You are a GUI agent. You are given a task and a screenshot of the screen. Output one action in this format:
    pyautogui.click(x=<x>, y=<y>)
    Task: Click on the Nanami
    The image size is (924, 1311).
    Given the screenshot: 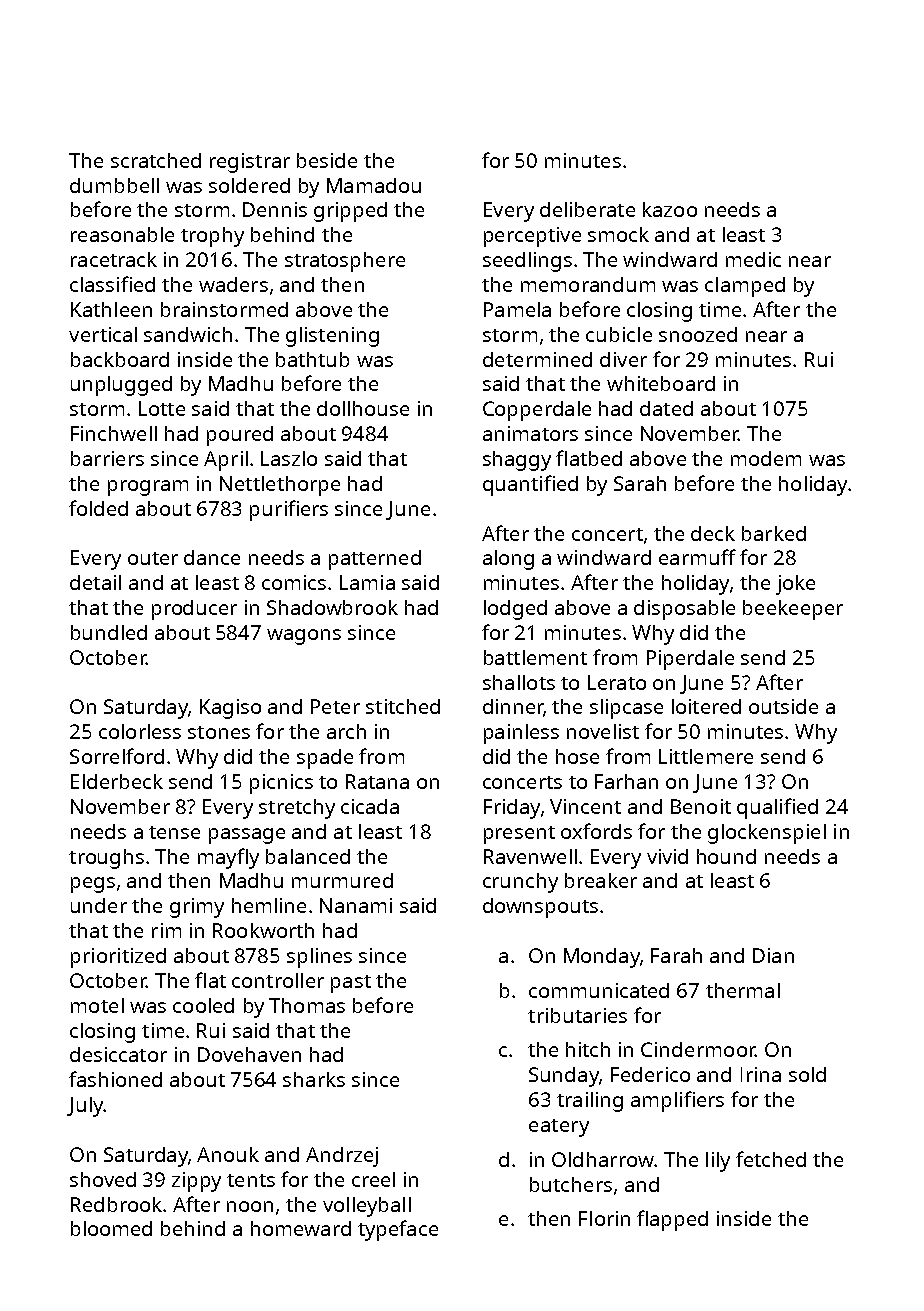 What is the action you would take?
    pyautogui.click(x=356, y=905)
